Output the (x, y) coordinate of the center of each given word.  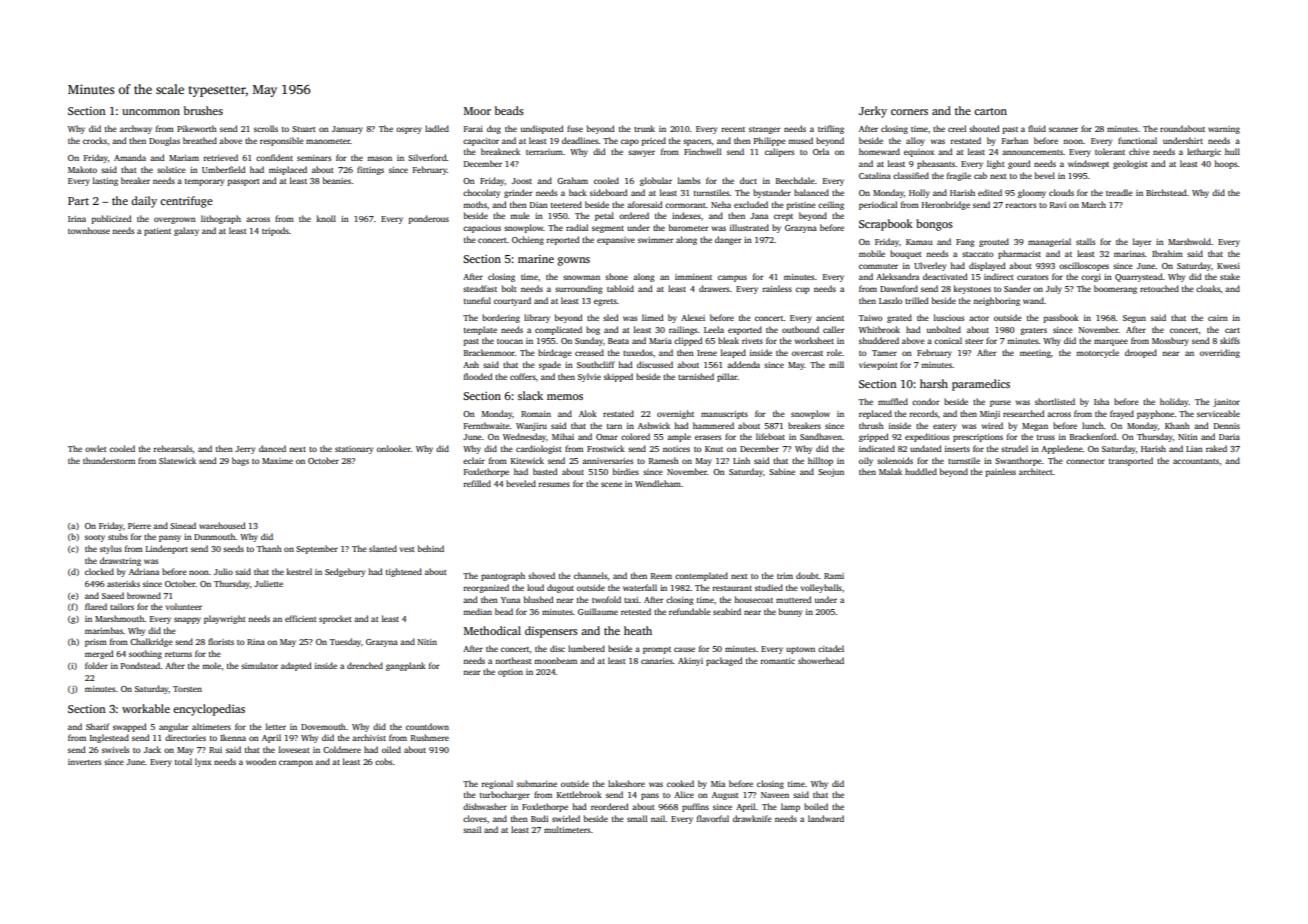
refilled (477, 483)
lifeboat (770, 436)
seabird (727, 611)
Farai (473, 129)
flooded (478, 376)
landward (826, 818)
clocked (99, 571)
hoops (1226, 164)
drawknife (752, 818)
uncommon (151, 112)
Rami (834, 576)
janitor (1226, 403)
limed (652, 317)
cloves (475, 818)
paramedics (981, 385)
